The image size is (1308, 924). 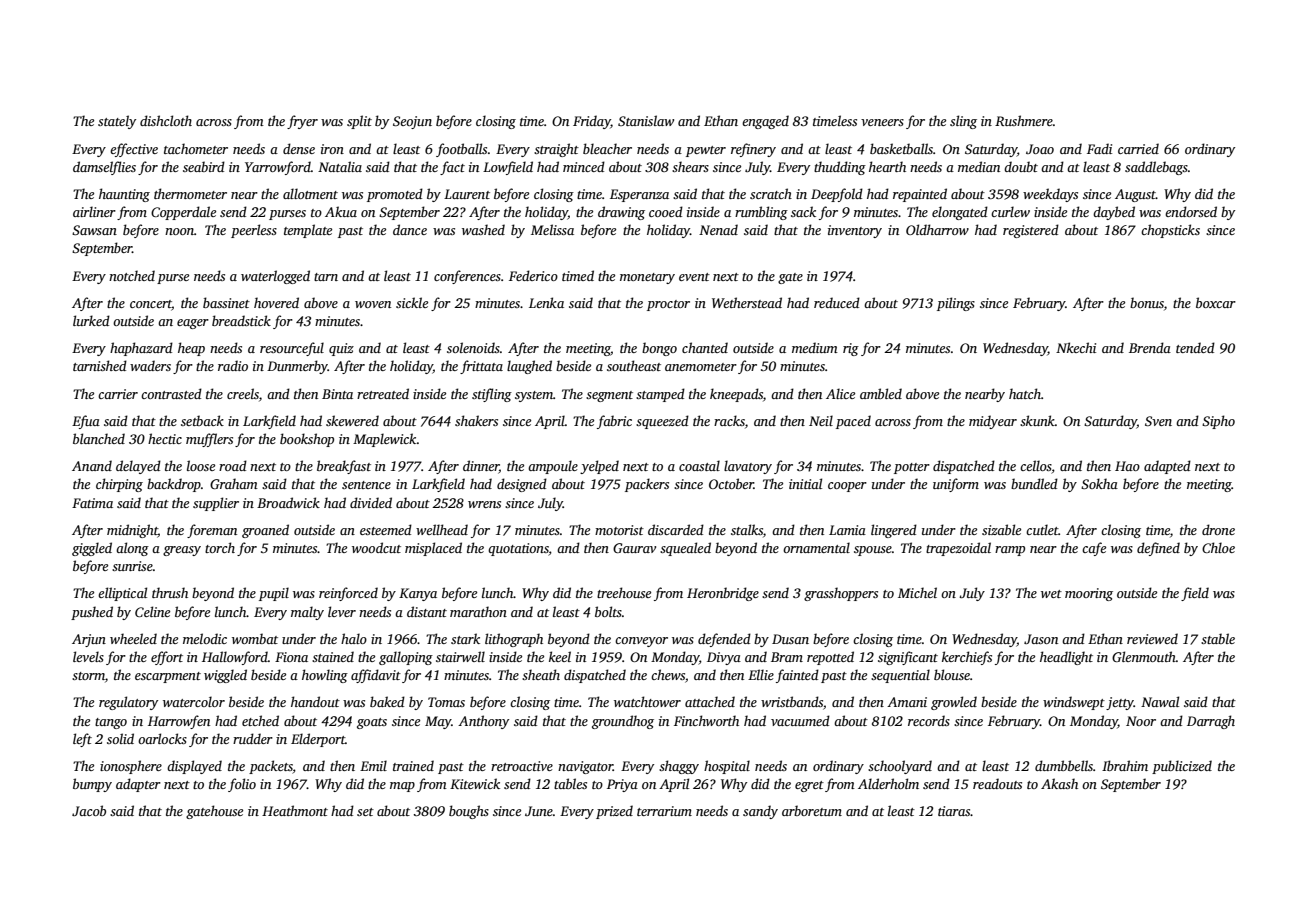 I want to click on segment, so click(x=609, y=396).
